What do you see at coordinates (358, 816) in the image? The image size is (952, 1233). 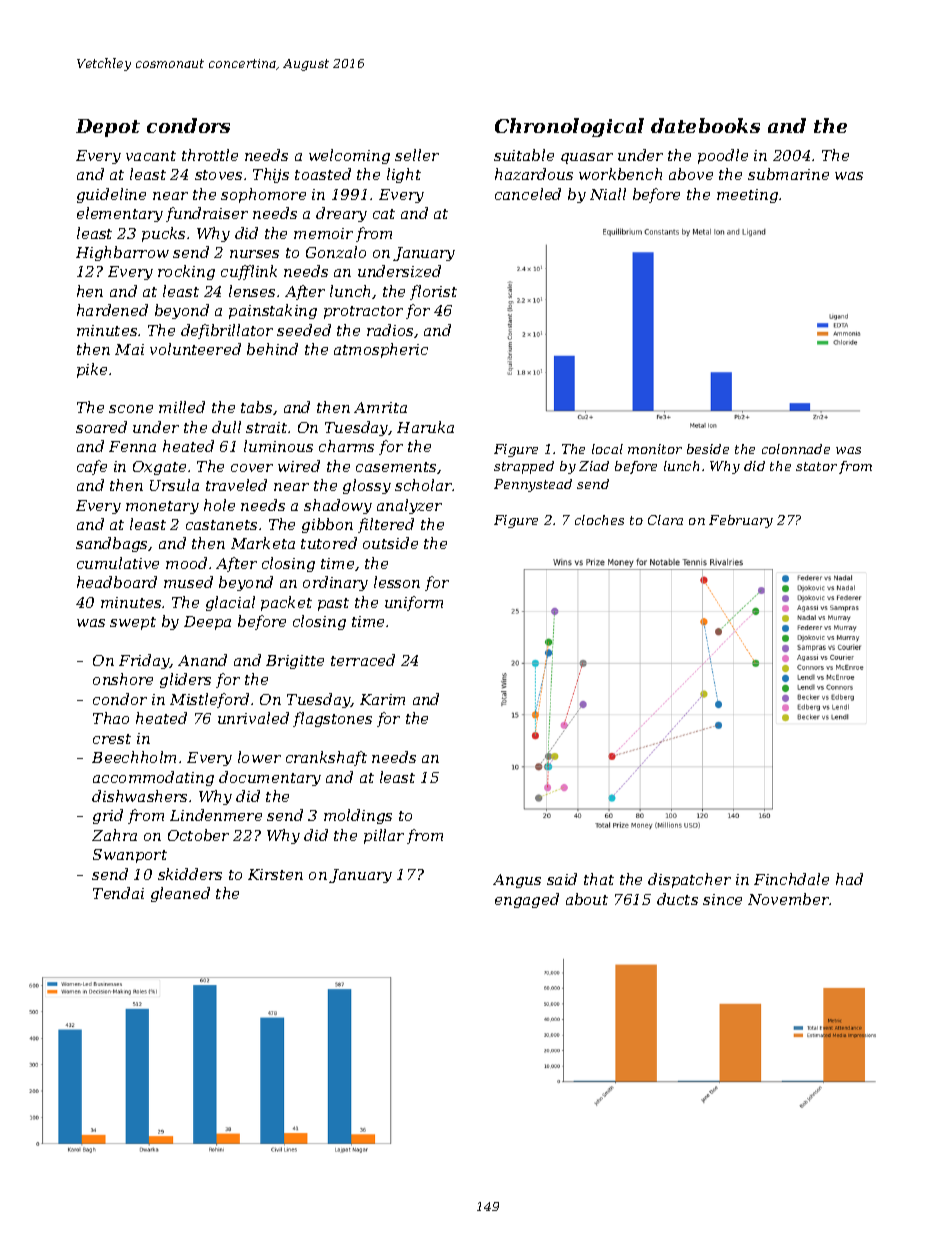 I see `moldings` at bounding box center [358, 816].
